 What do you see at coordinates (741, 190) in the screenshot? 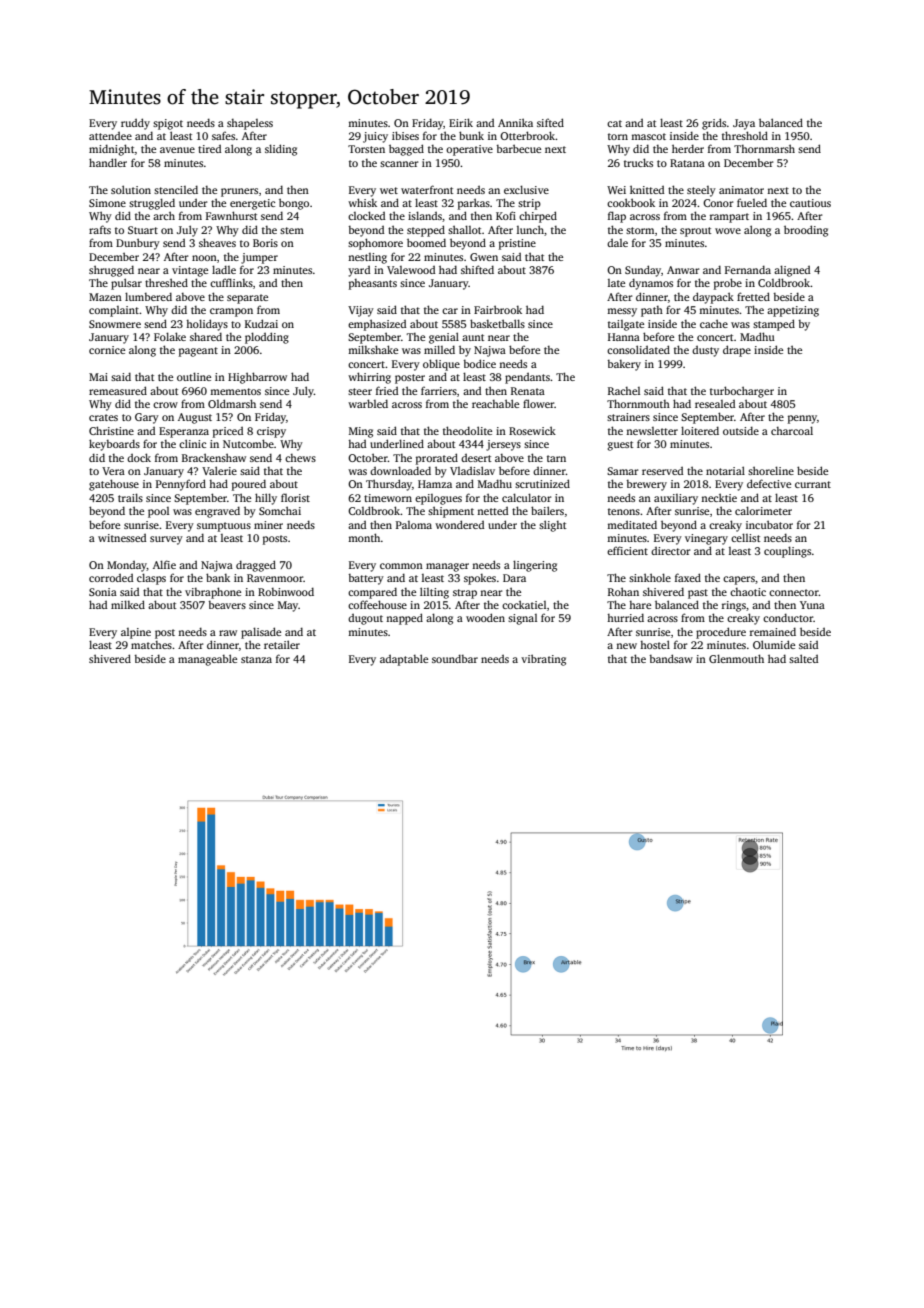
I see `animator` at bounding box center [741, 190].
